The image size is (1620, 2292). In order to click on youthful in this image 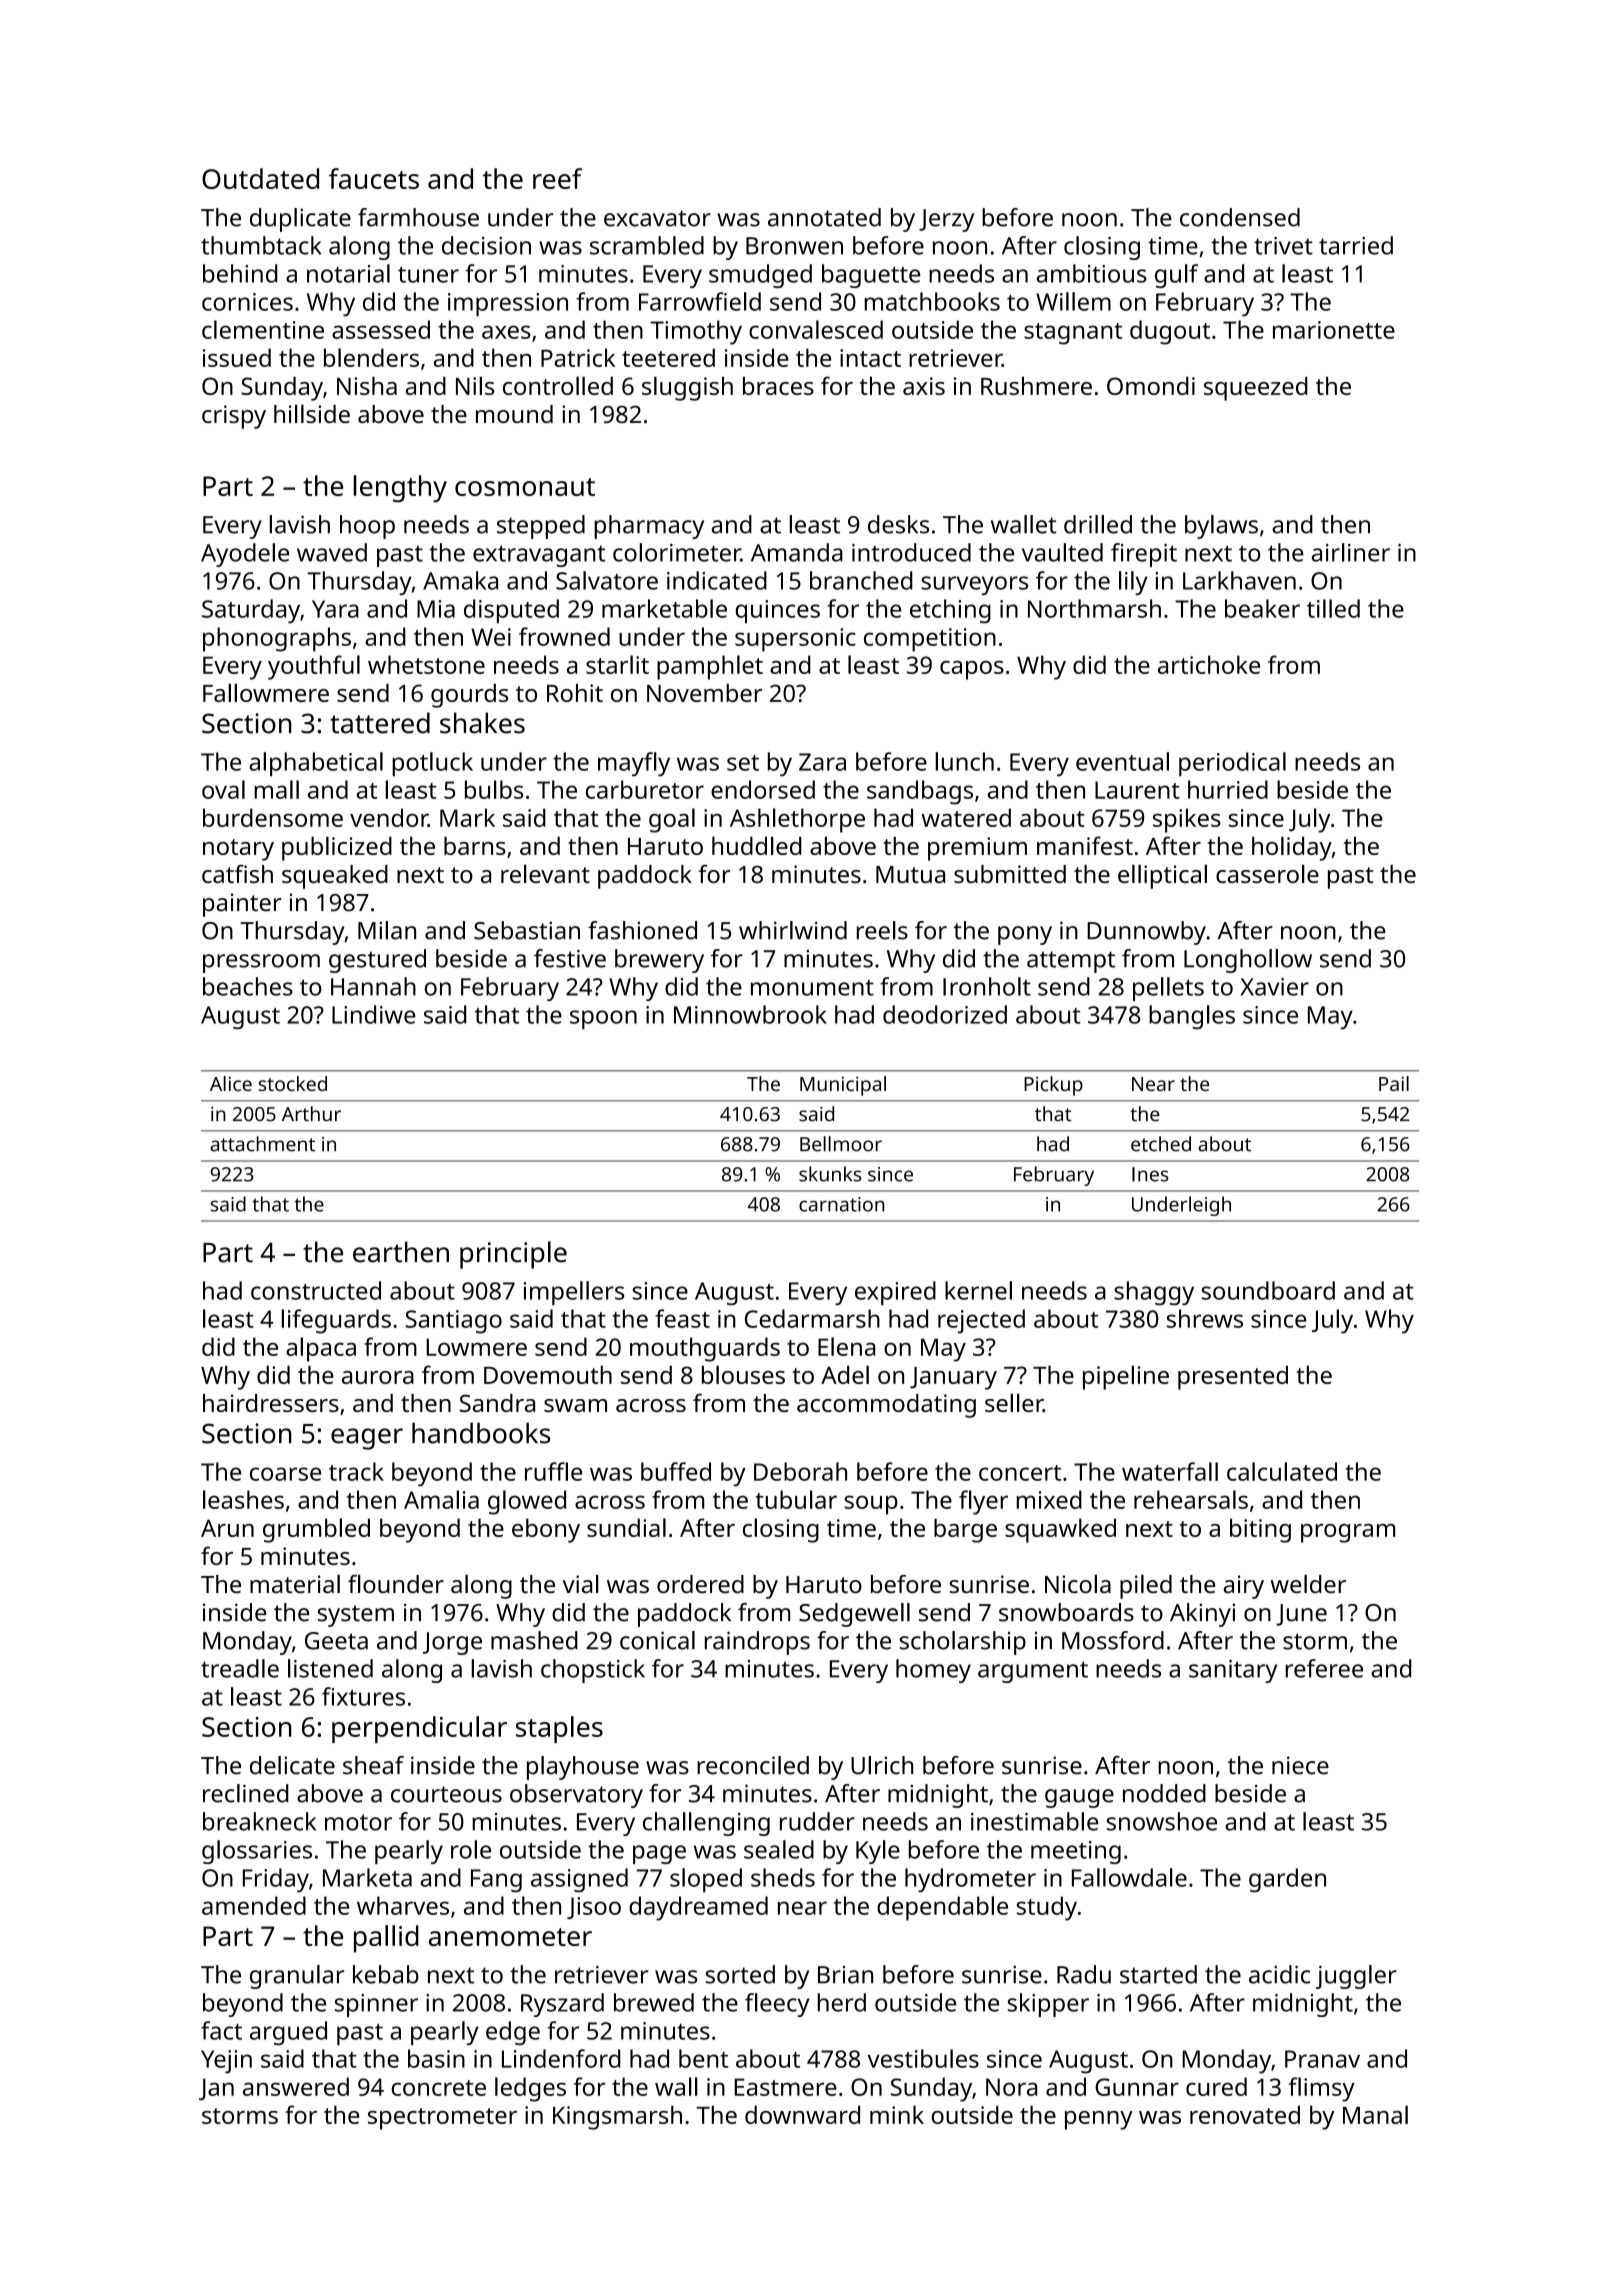, I will do `click(314, 667)`.
